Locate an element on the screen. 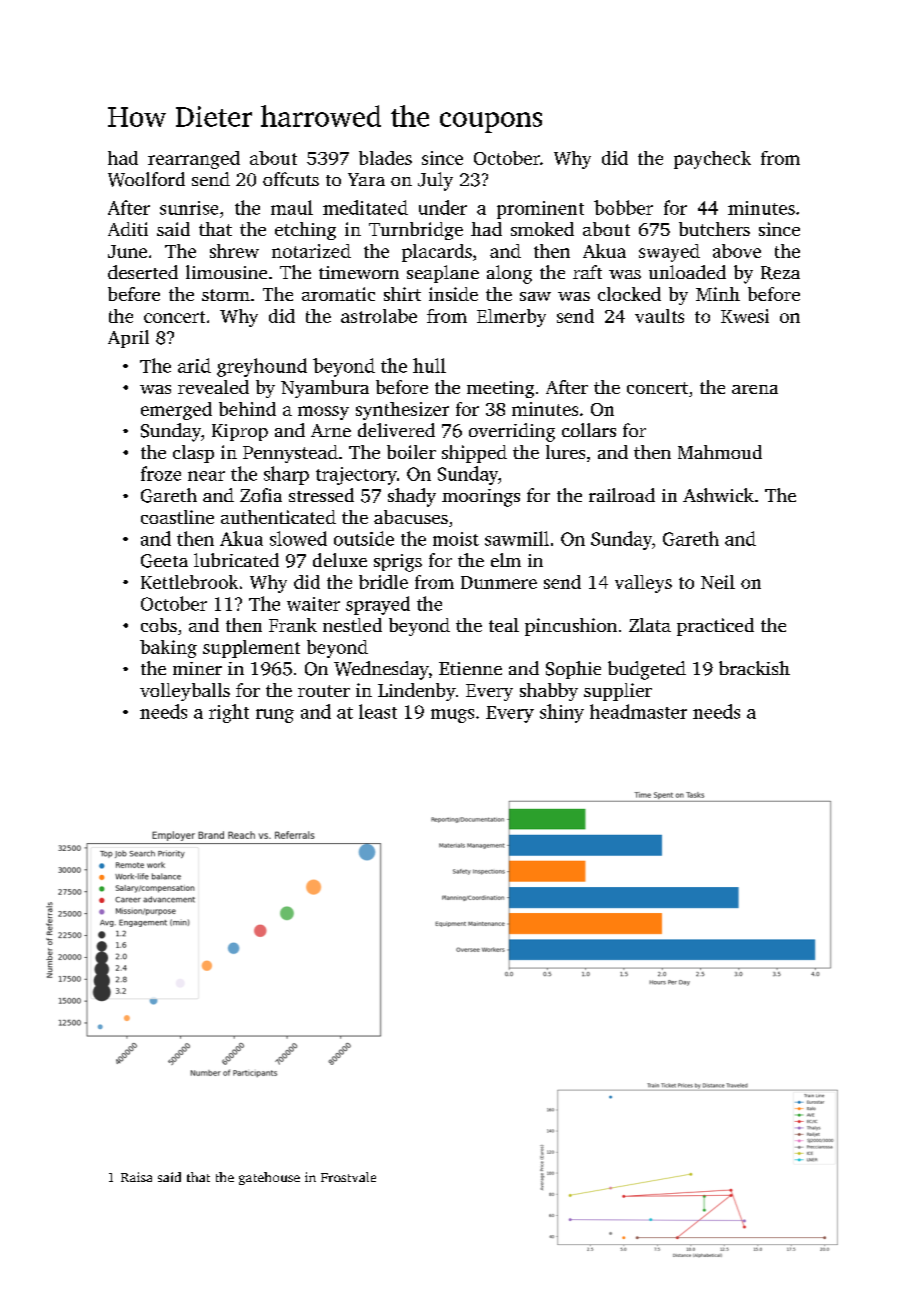 This screenshot has height=1316, width=908. rearranged is located at coordinates (194, 160).
